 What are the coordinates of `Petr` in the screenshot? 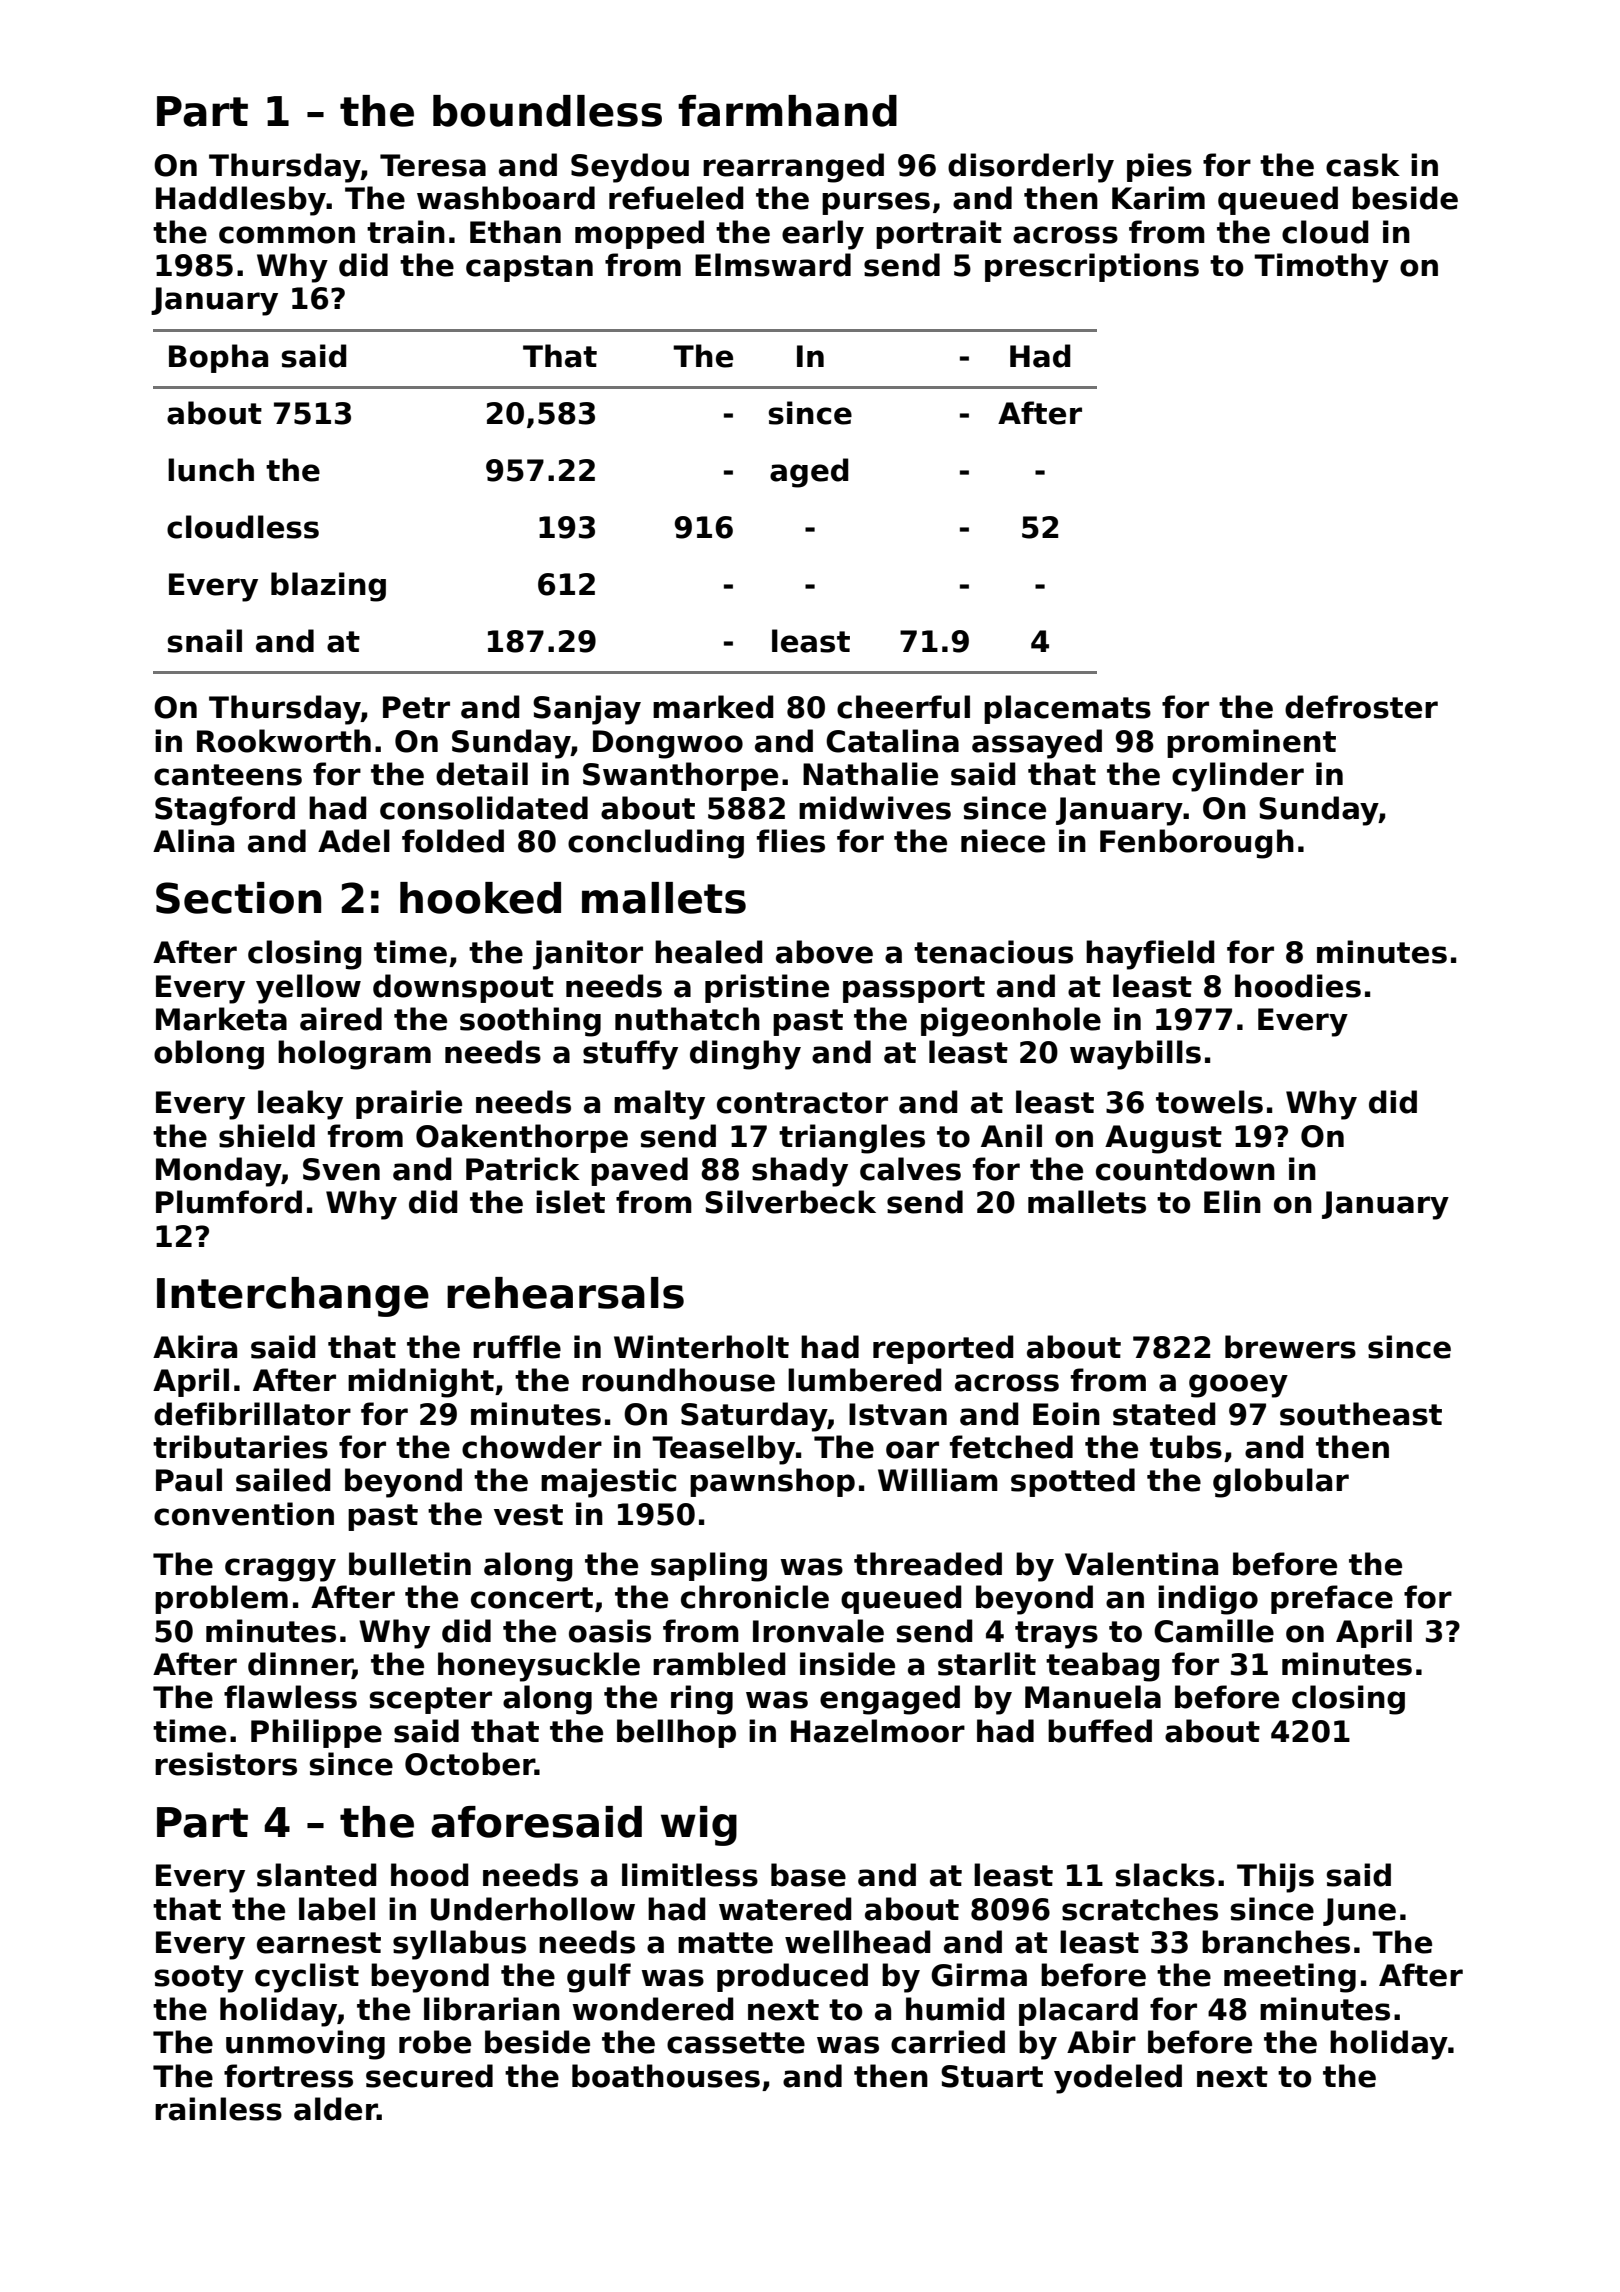 It's located at (416, 707).
